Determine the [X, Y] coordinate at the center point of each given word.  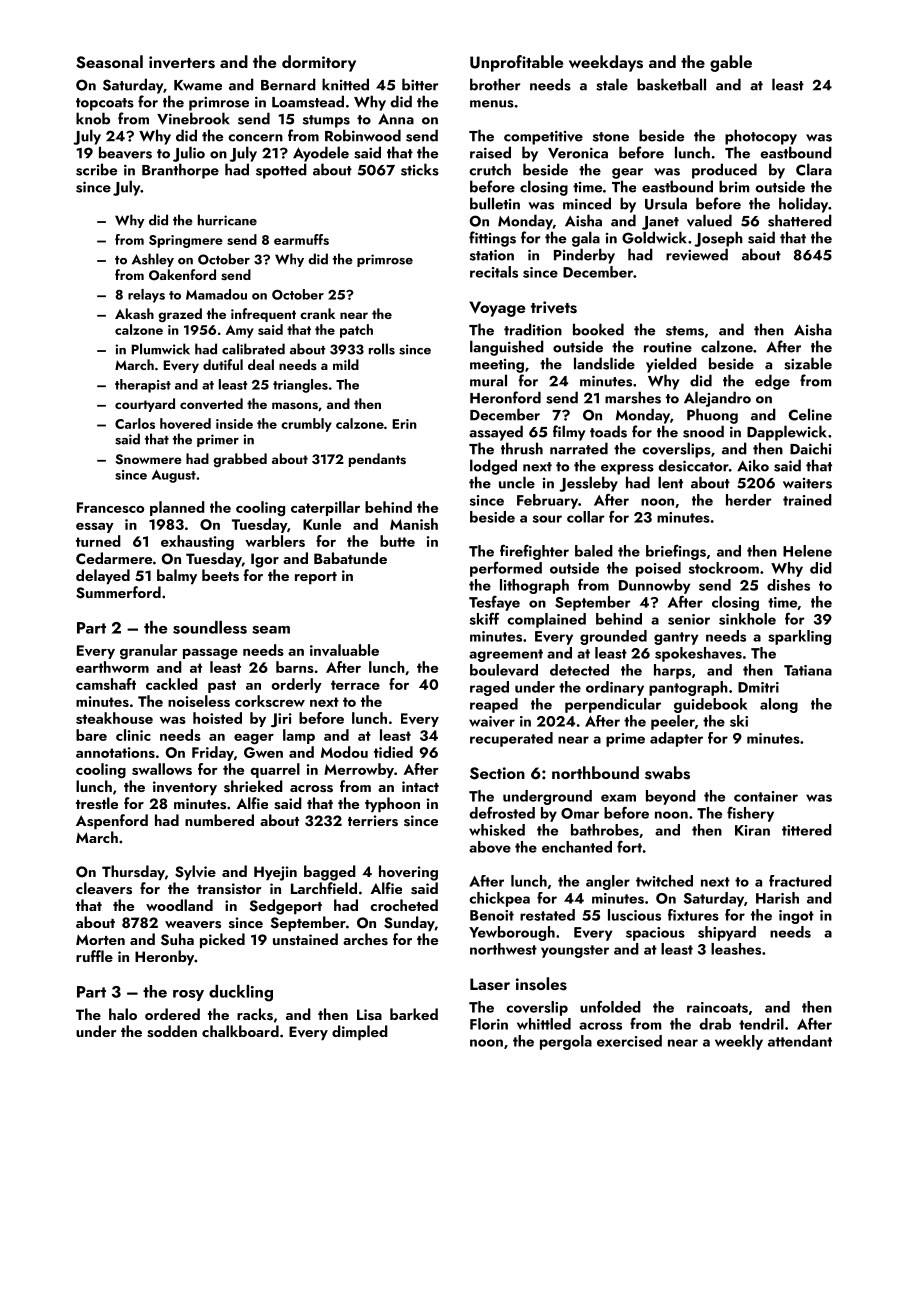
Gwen [263, 752]
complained [546, 620]
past [222, 686]
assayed [496, 433]
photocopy [761, 137]
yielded [671, 365]
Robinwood [363, 135]
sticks [420, 169]
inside [234, 423]
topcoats [105, 104]
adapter [676, 739]
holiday [803, 205]
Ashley [153, 260]
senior [689, 619]
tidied [393, 752]
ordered [172, 1014]
